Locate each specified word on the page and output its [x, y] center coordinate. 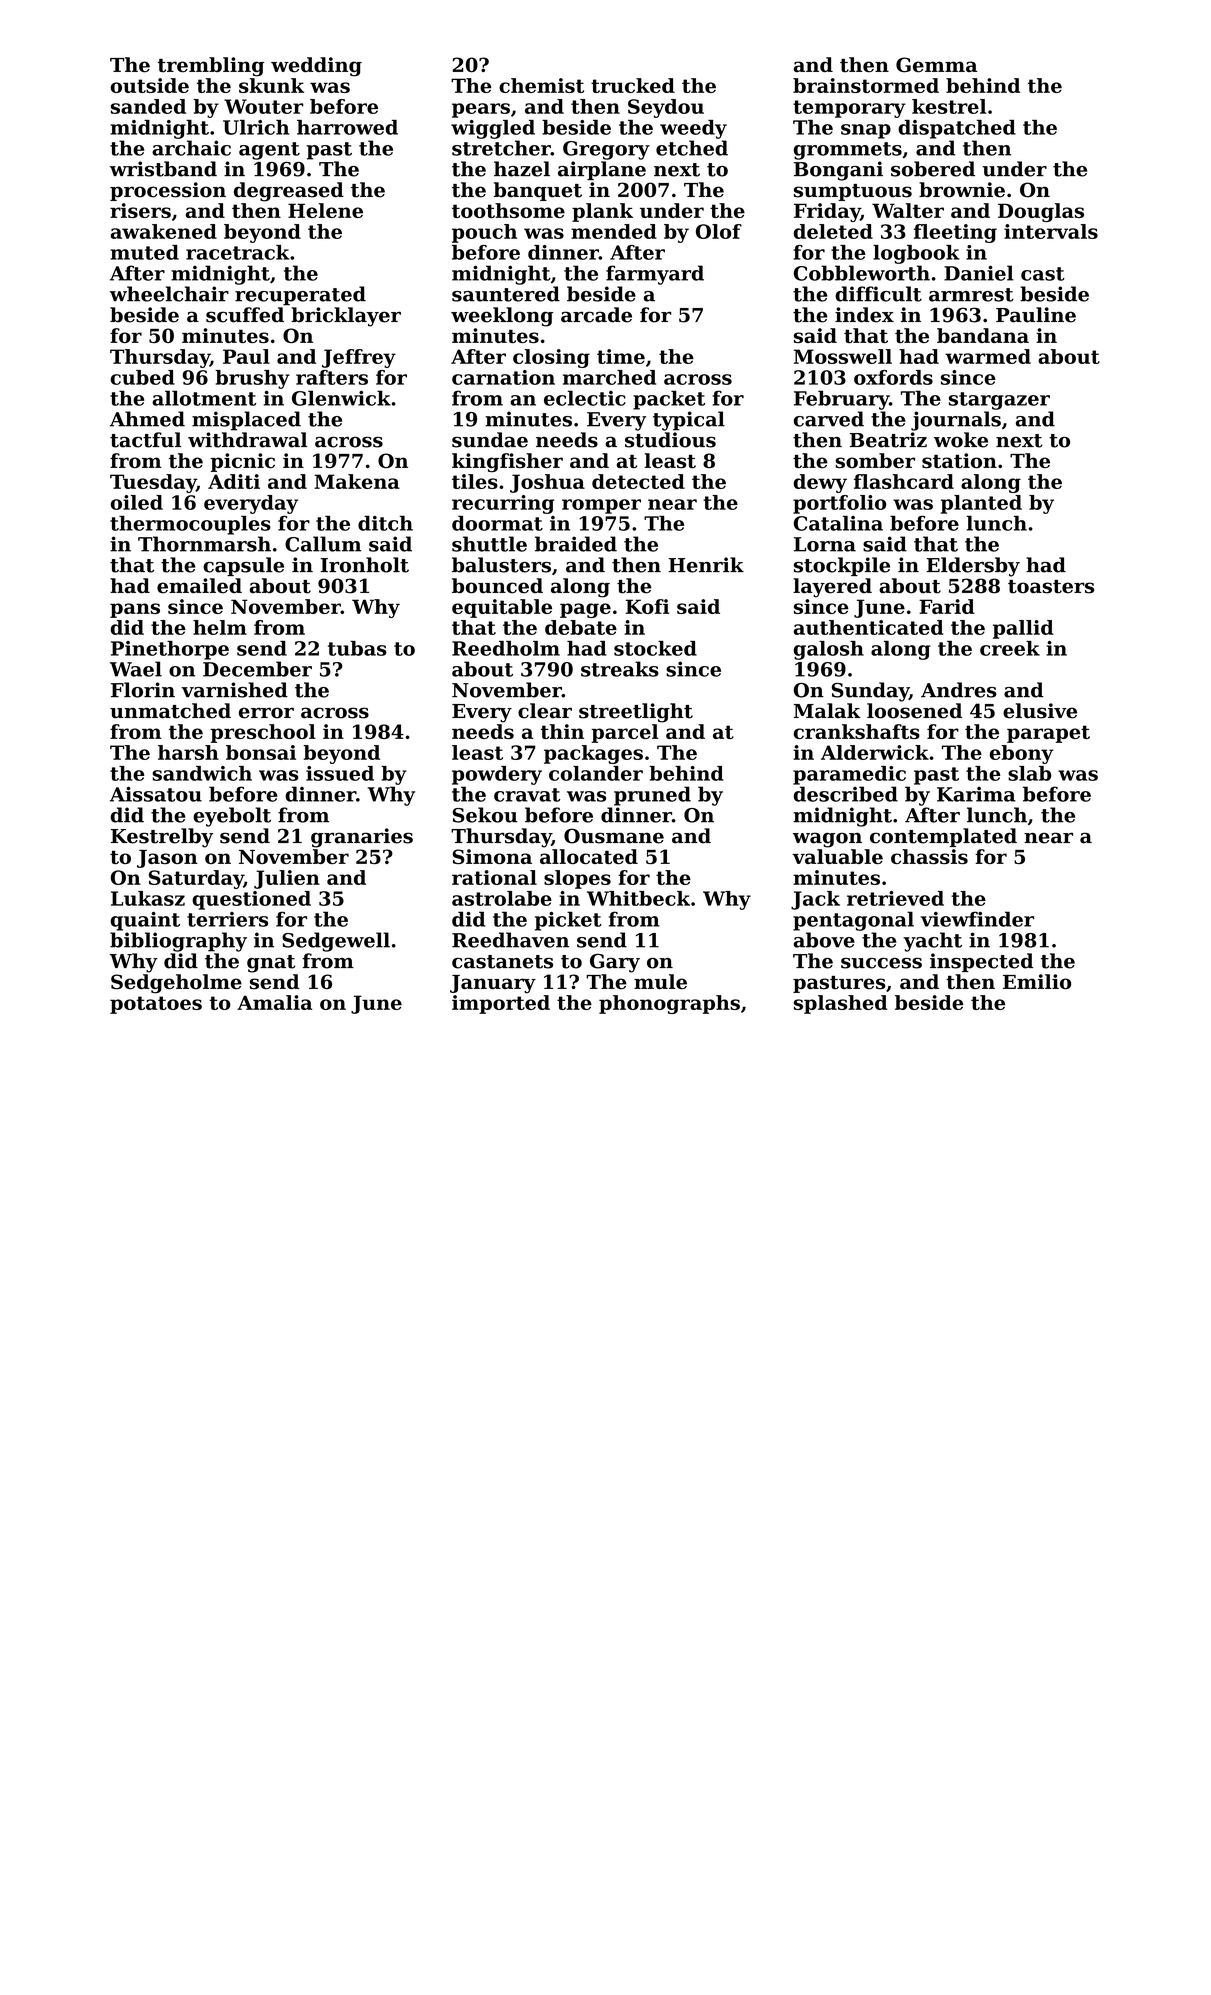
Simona [492, 856]
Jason [167, 859]
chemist [541, 85]
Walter [908, 210]
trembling [211, 67]
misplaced [246, 421]
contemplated [943, 837]
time [621, 356]
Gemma [936, 65]
